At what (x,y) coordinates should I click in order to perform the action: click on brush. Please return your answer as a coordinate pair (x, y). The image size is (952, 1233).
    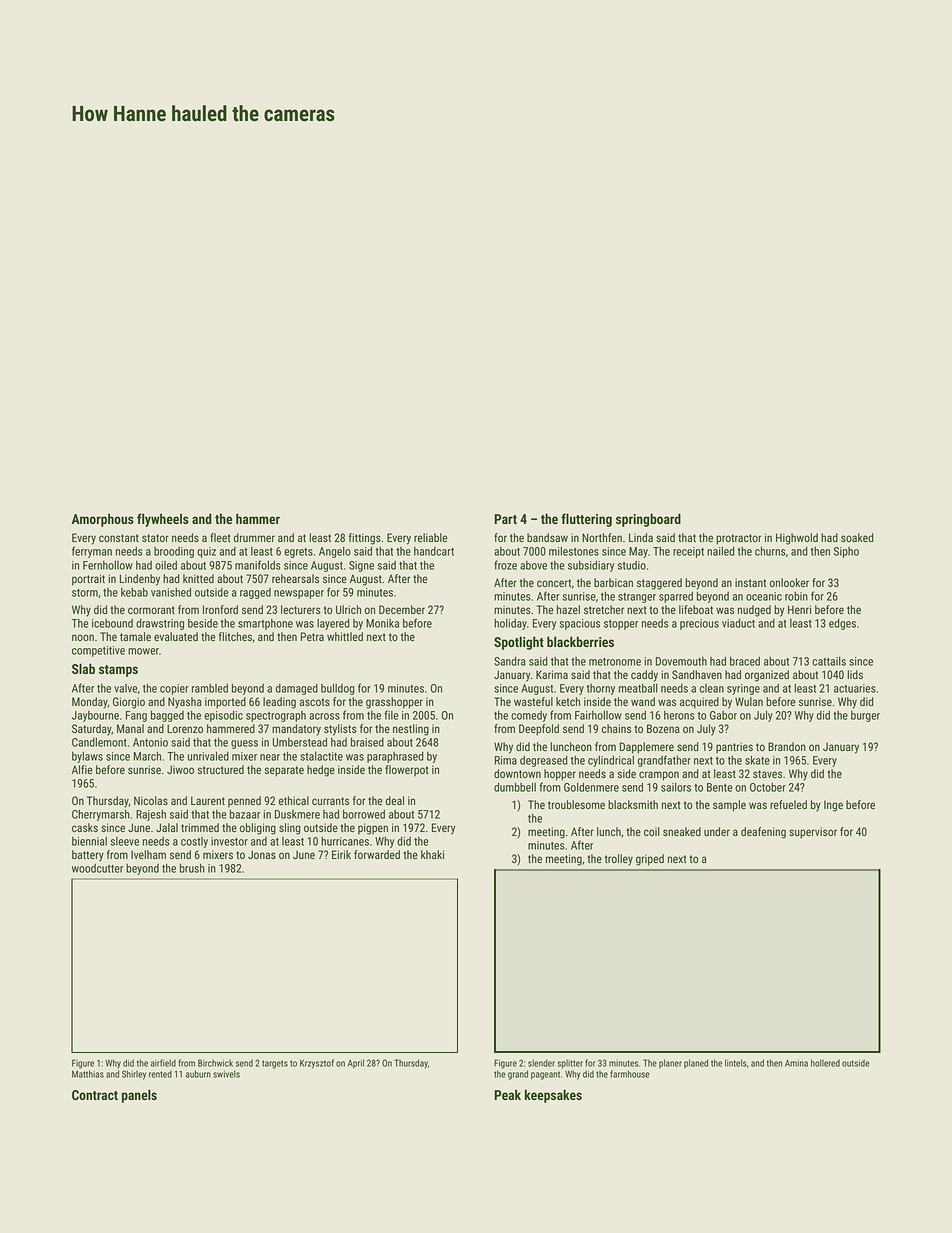
    Looking at the image, I should click on (192, 868).
